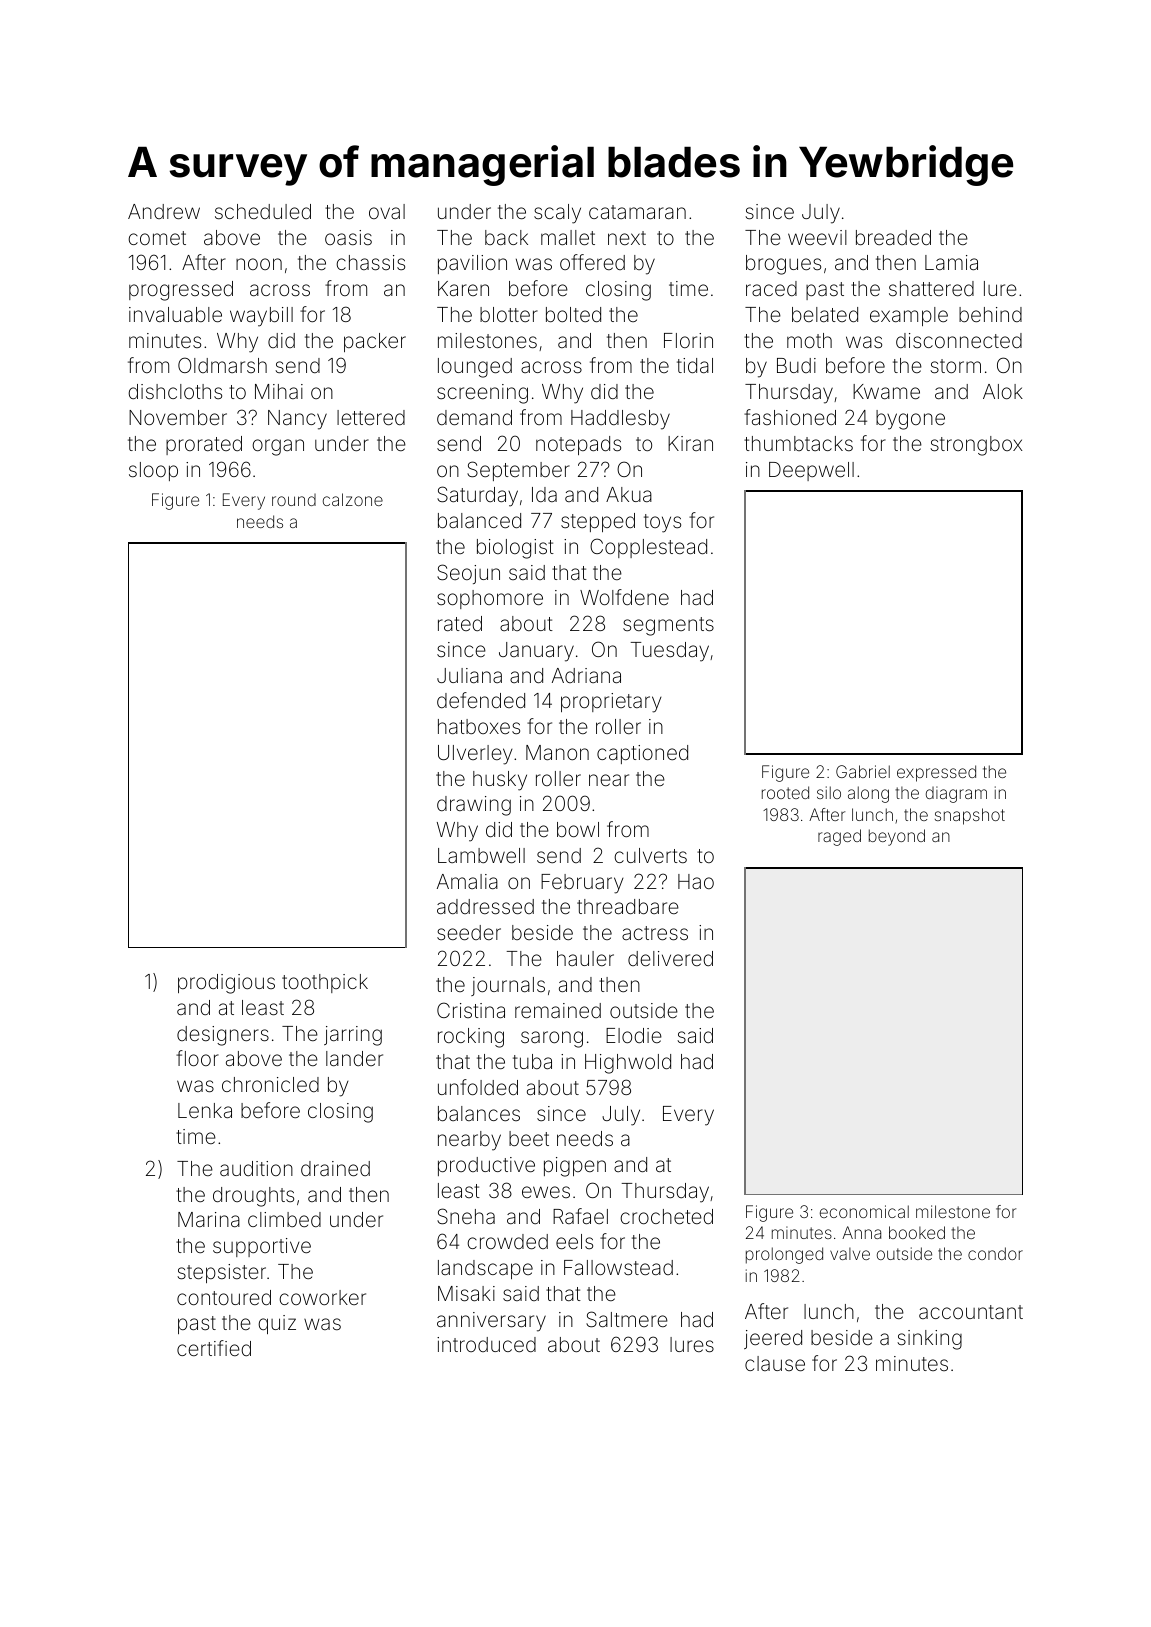  I want to click on Tuesday, so click(670, 652).
